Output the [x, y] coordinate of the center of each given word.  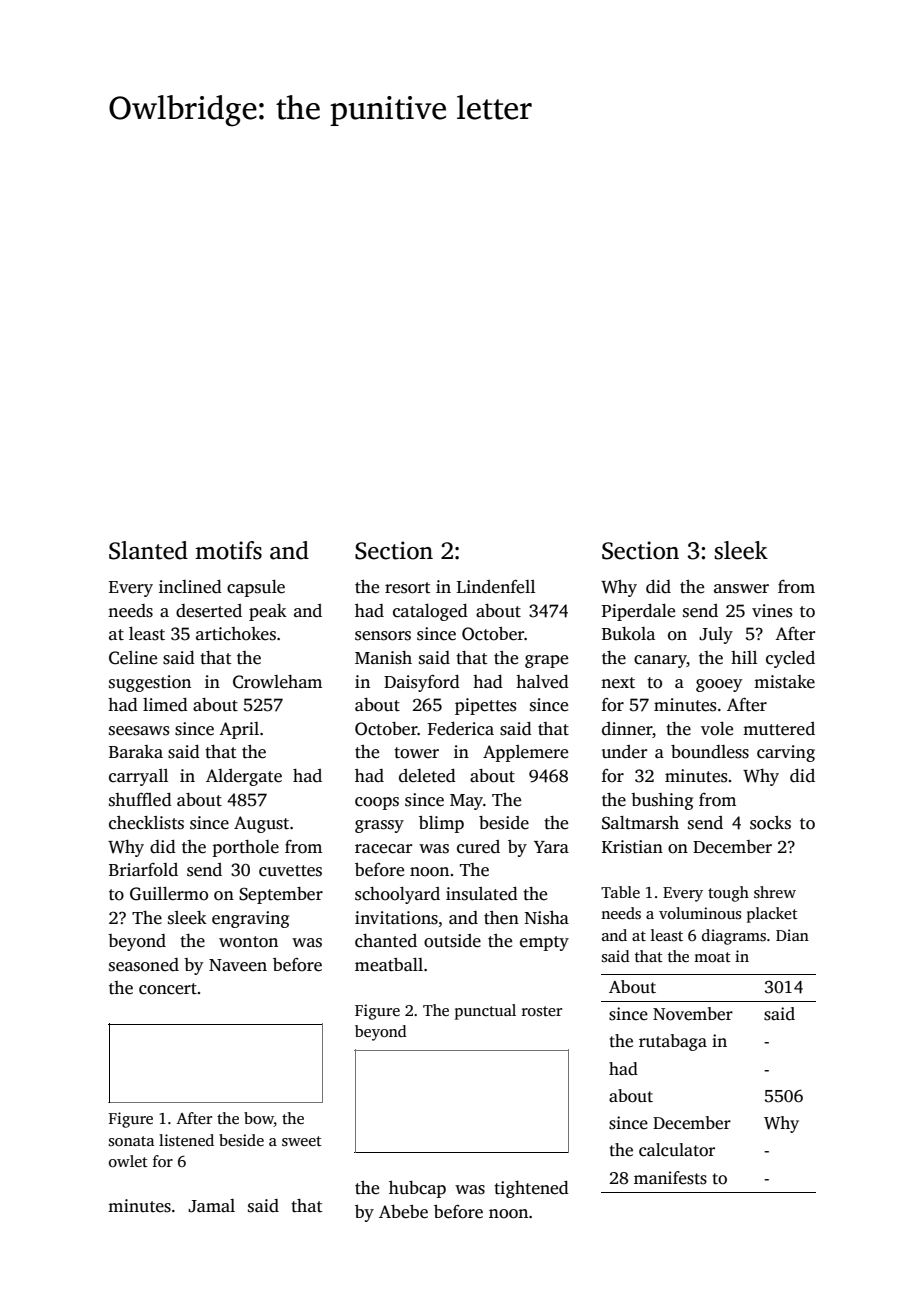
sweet [302, 1141]
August [261, 824]
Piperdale [638, 612]
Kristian [632, 847]
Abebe [403, 1212]
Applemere [525, 753]
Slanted [148, 550]
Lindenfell [496, 587]
